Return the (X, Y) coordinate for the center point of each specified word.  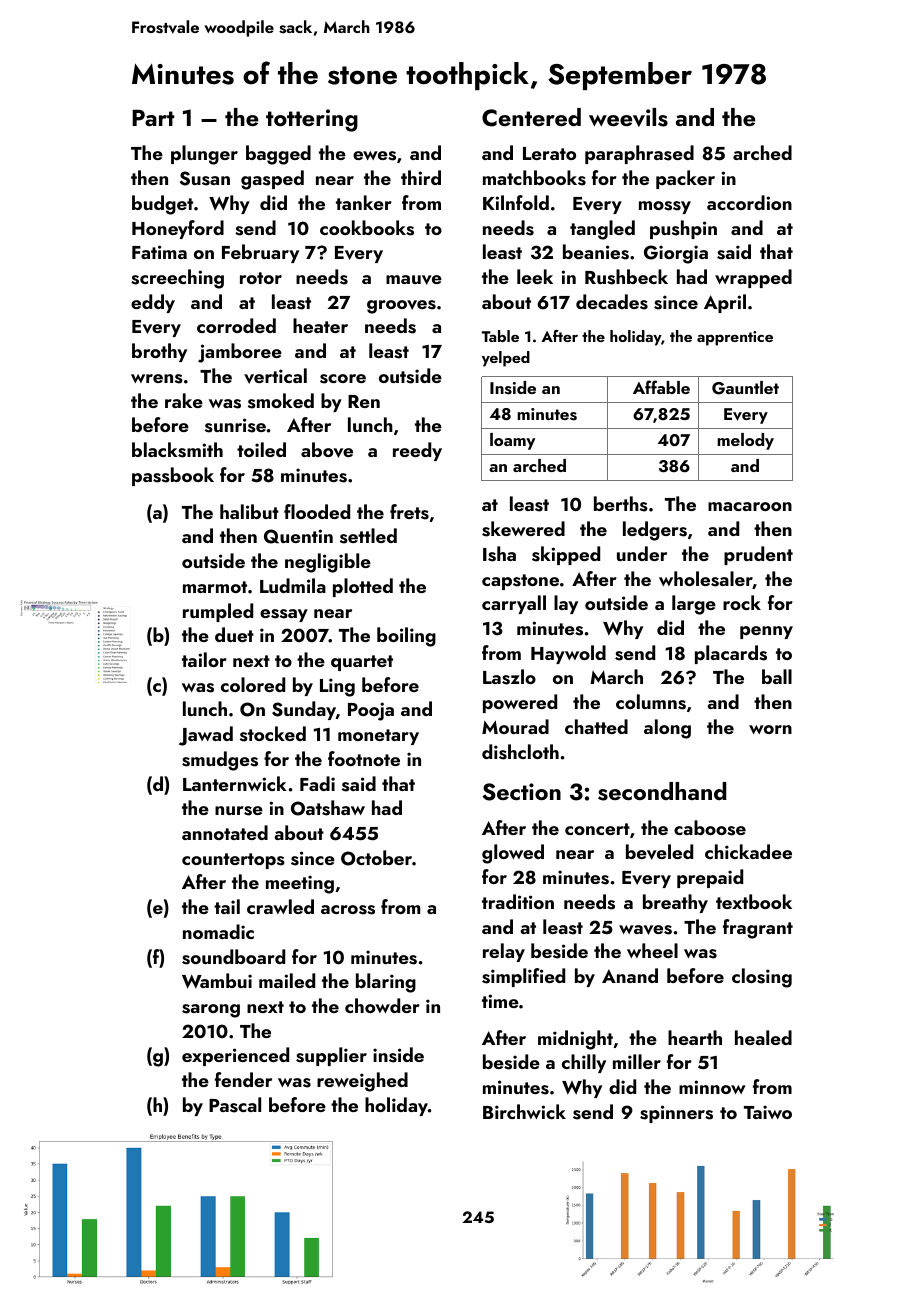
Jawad (206, 736)
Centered (531, 117)
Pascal (235, 1105)
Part (153, 117)
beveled (659, 852)
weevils (628, 117)
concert (597, 829)
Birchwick (524, 1111)
